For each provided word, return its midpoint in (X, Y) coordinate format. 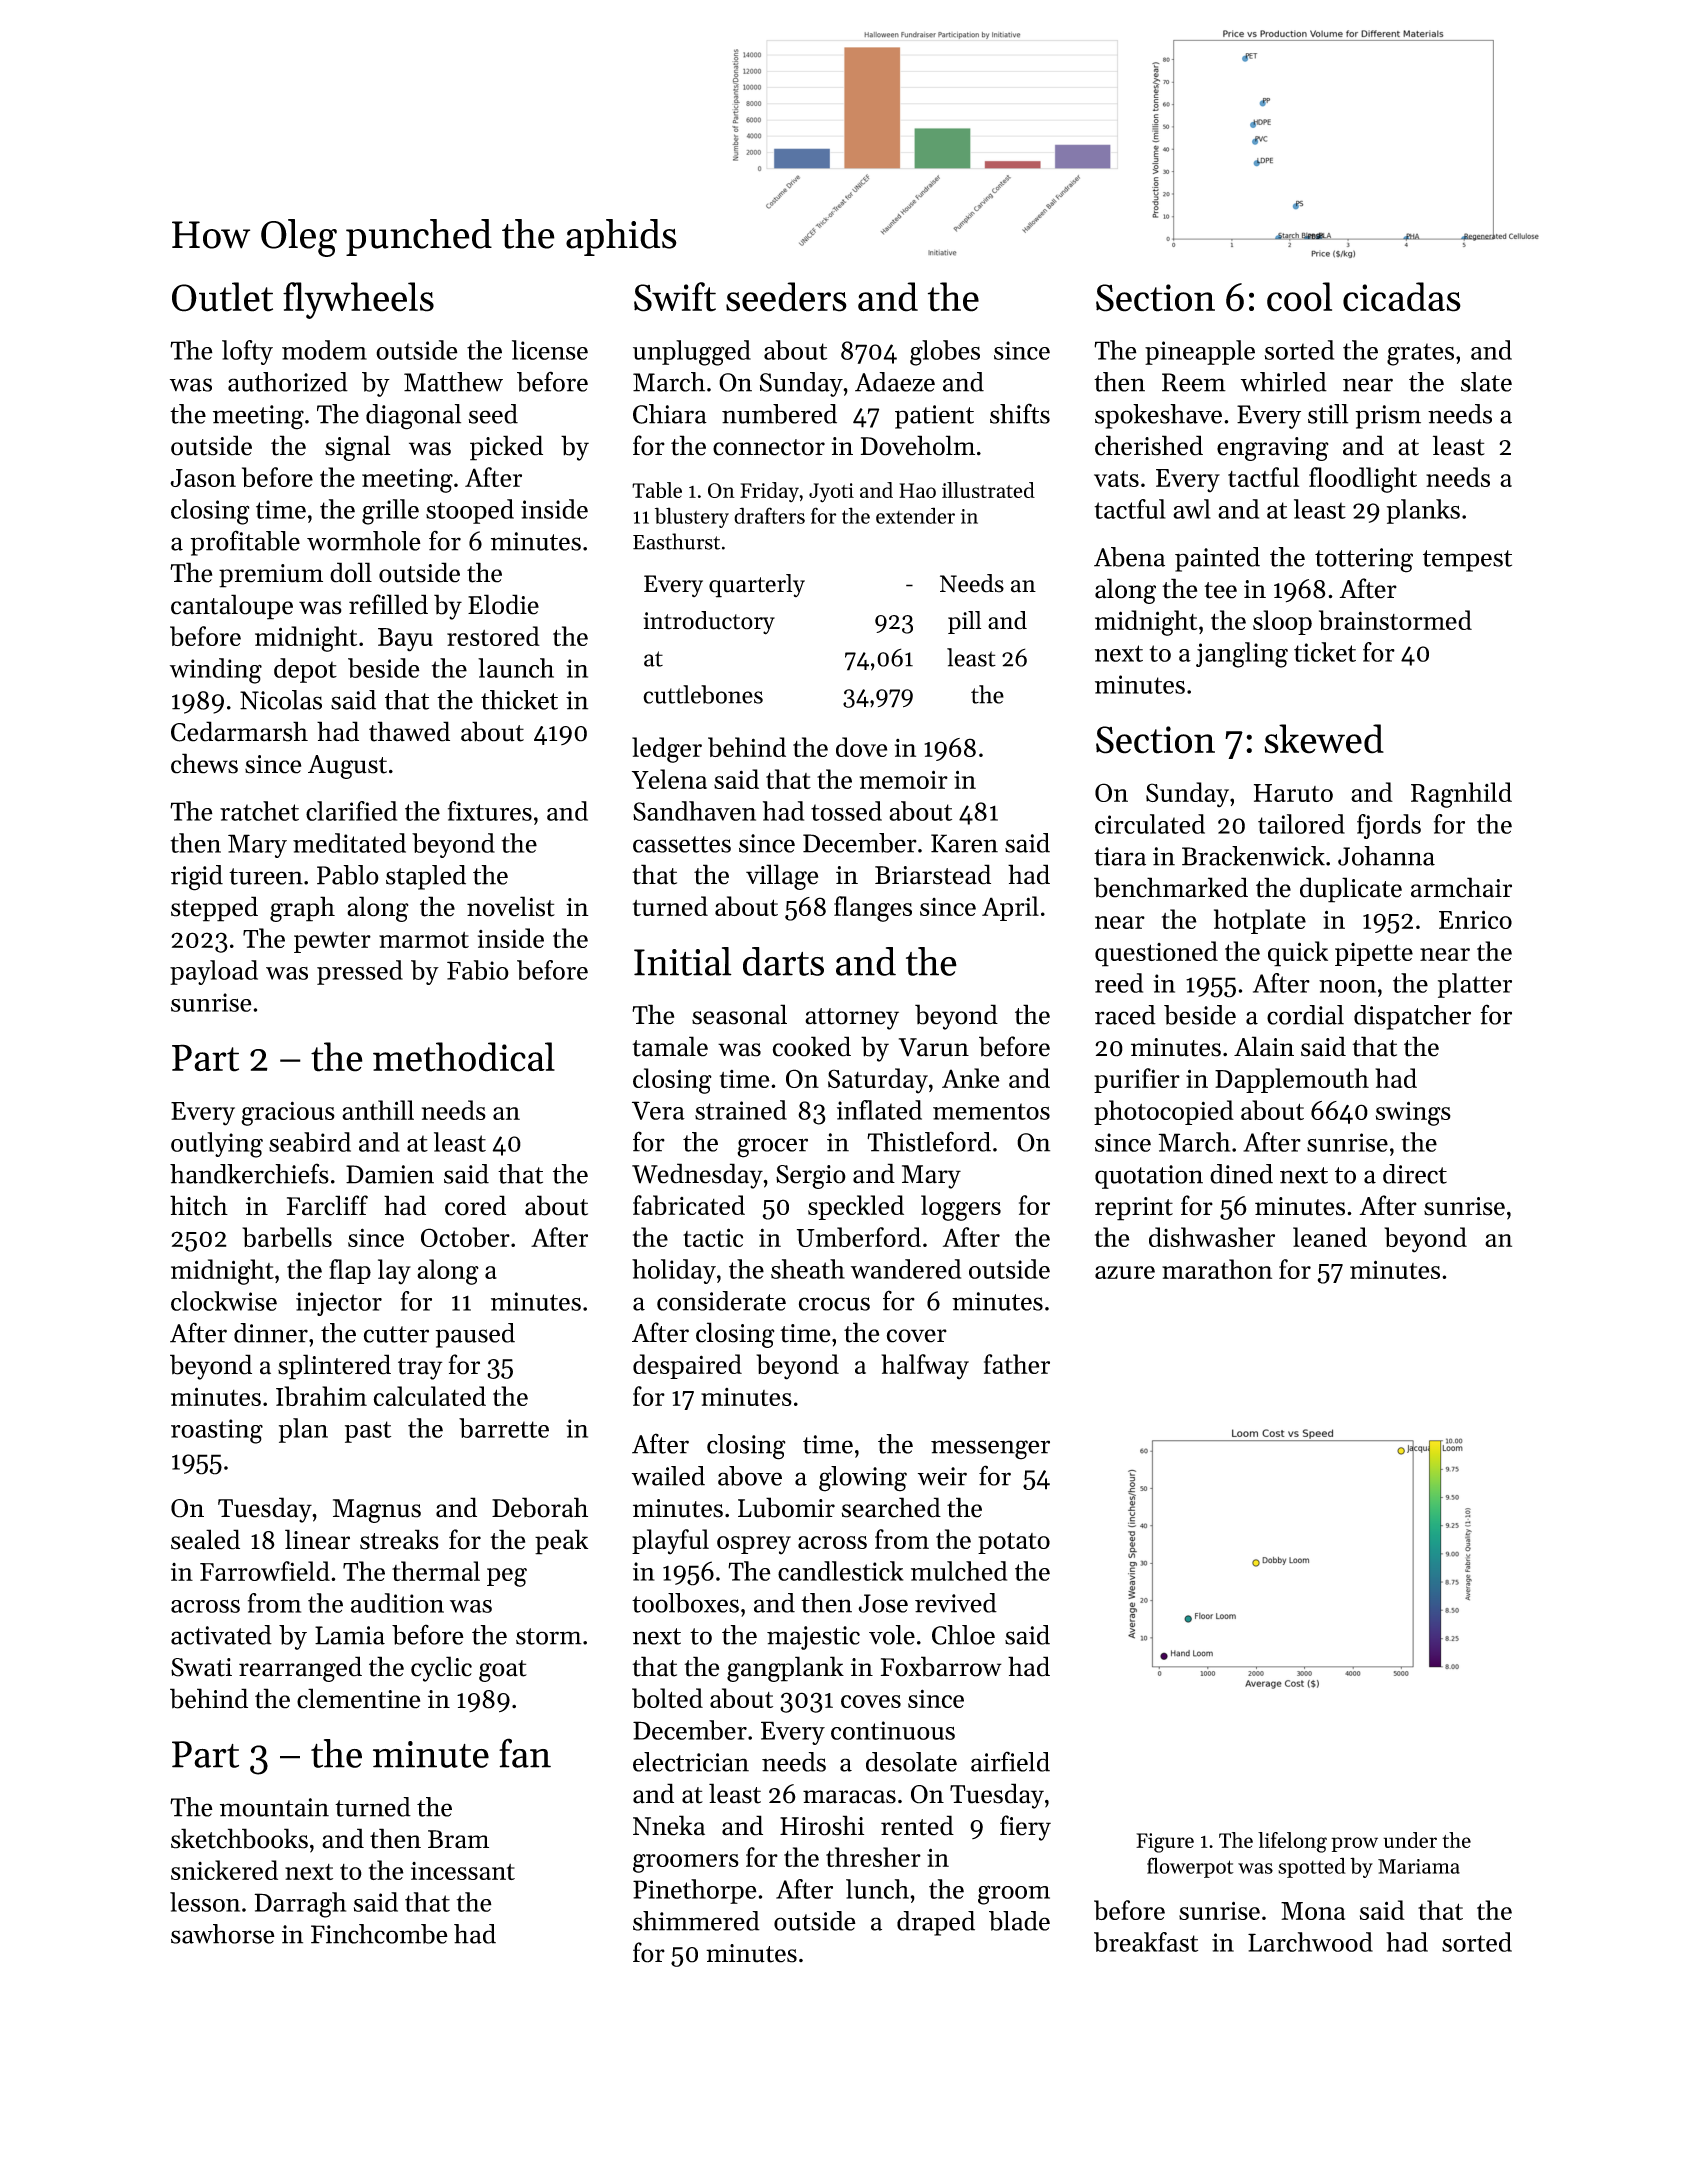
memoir (904, 779)
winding (216, 671)
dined (1241, 1174)
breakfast (1146, 1942)
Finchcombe (379, 1934)
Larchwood (1310, 1942)
